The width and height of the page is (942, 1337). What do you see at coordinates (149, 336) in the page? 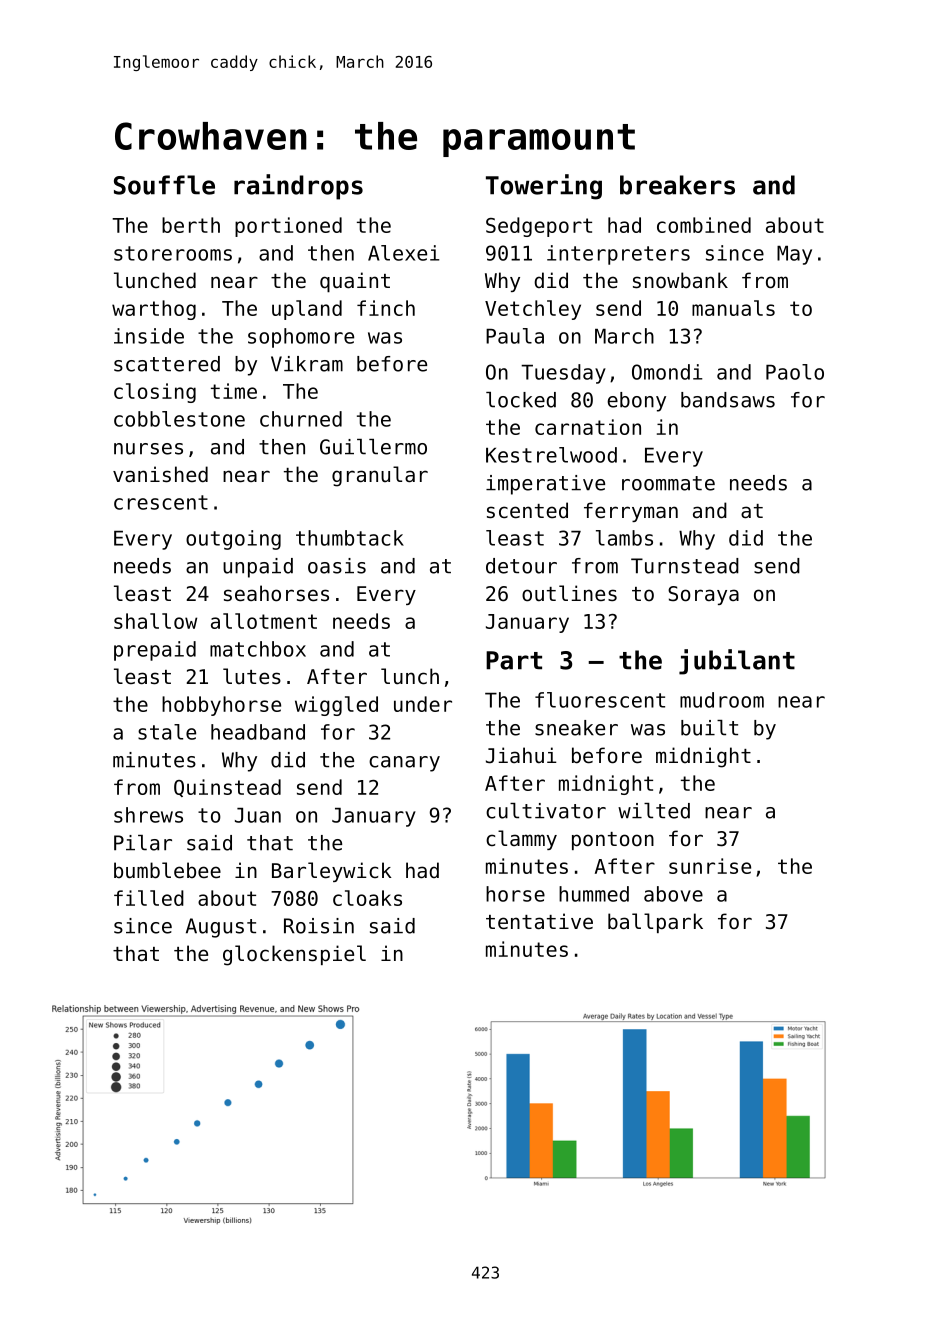
I see `inside` at bounding box center [149, 336].
